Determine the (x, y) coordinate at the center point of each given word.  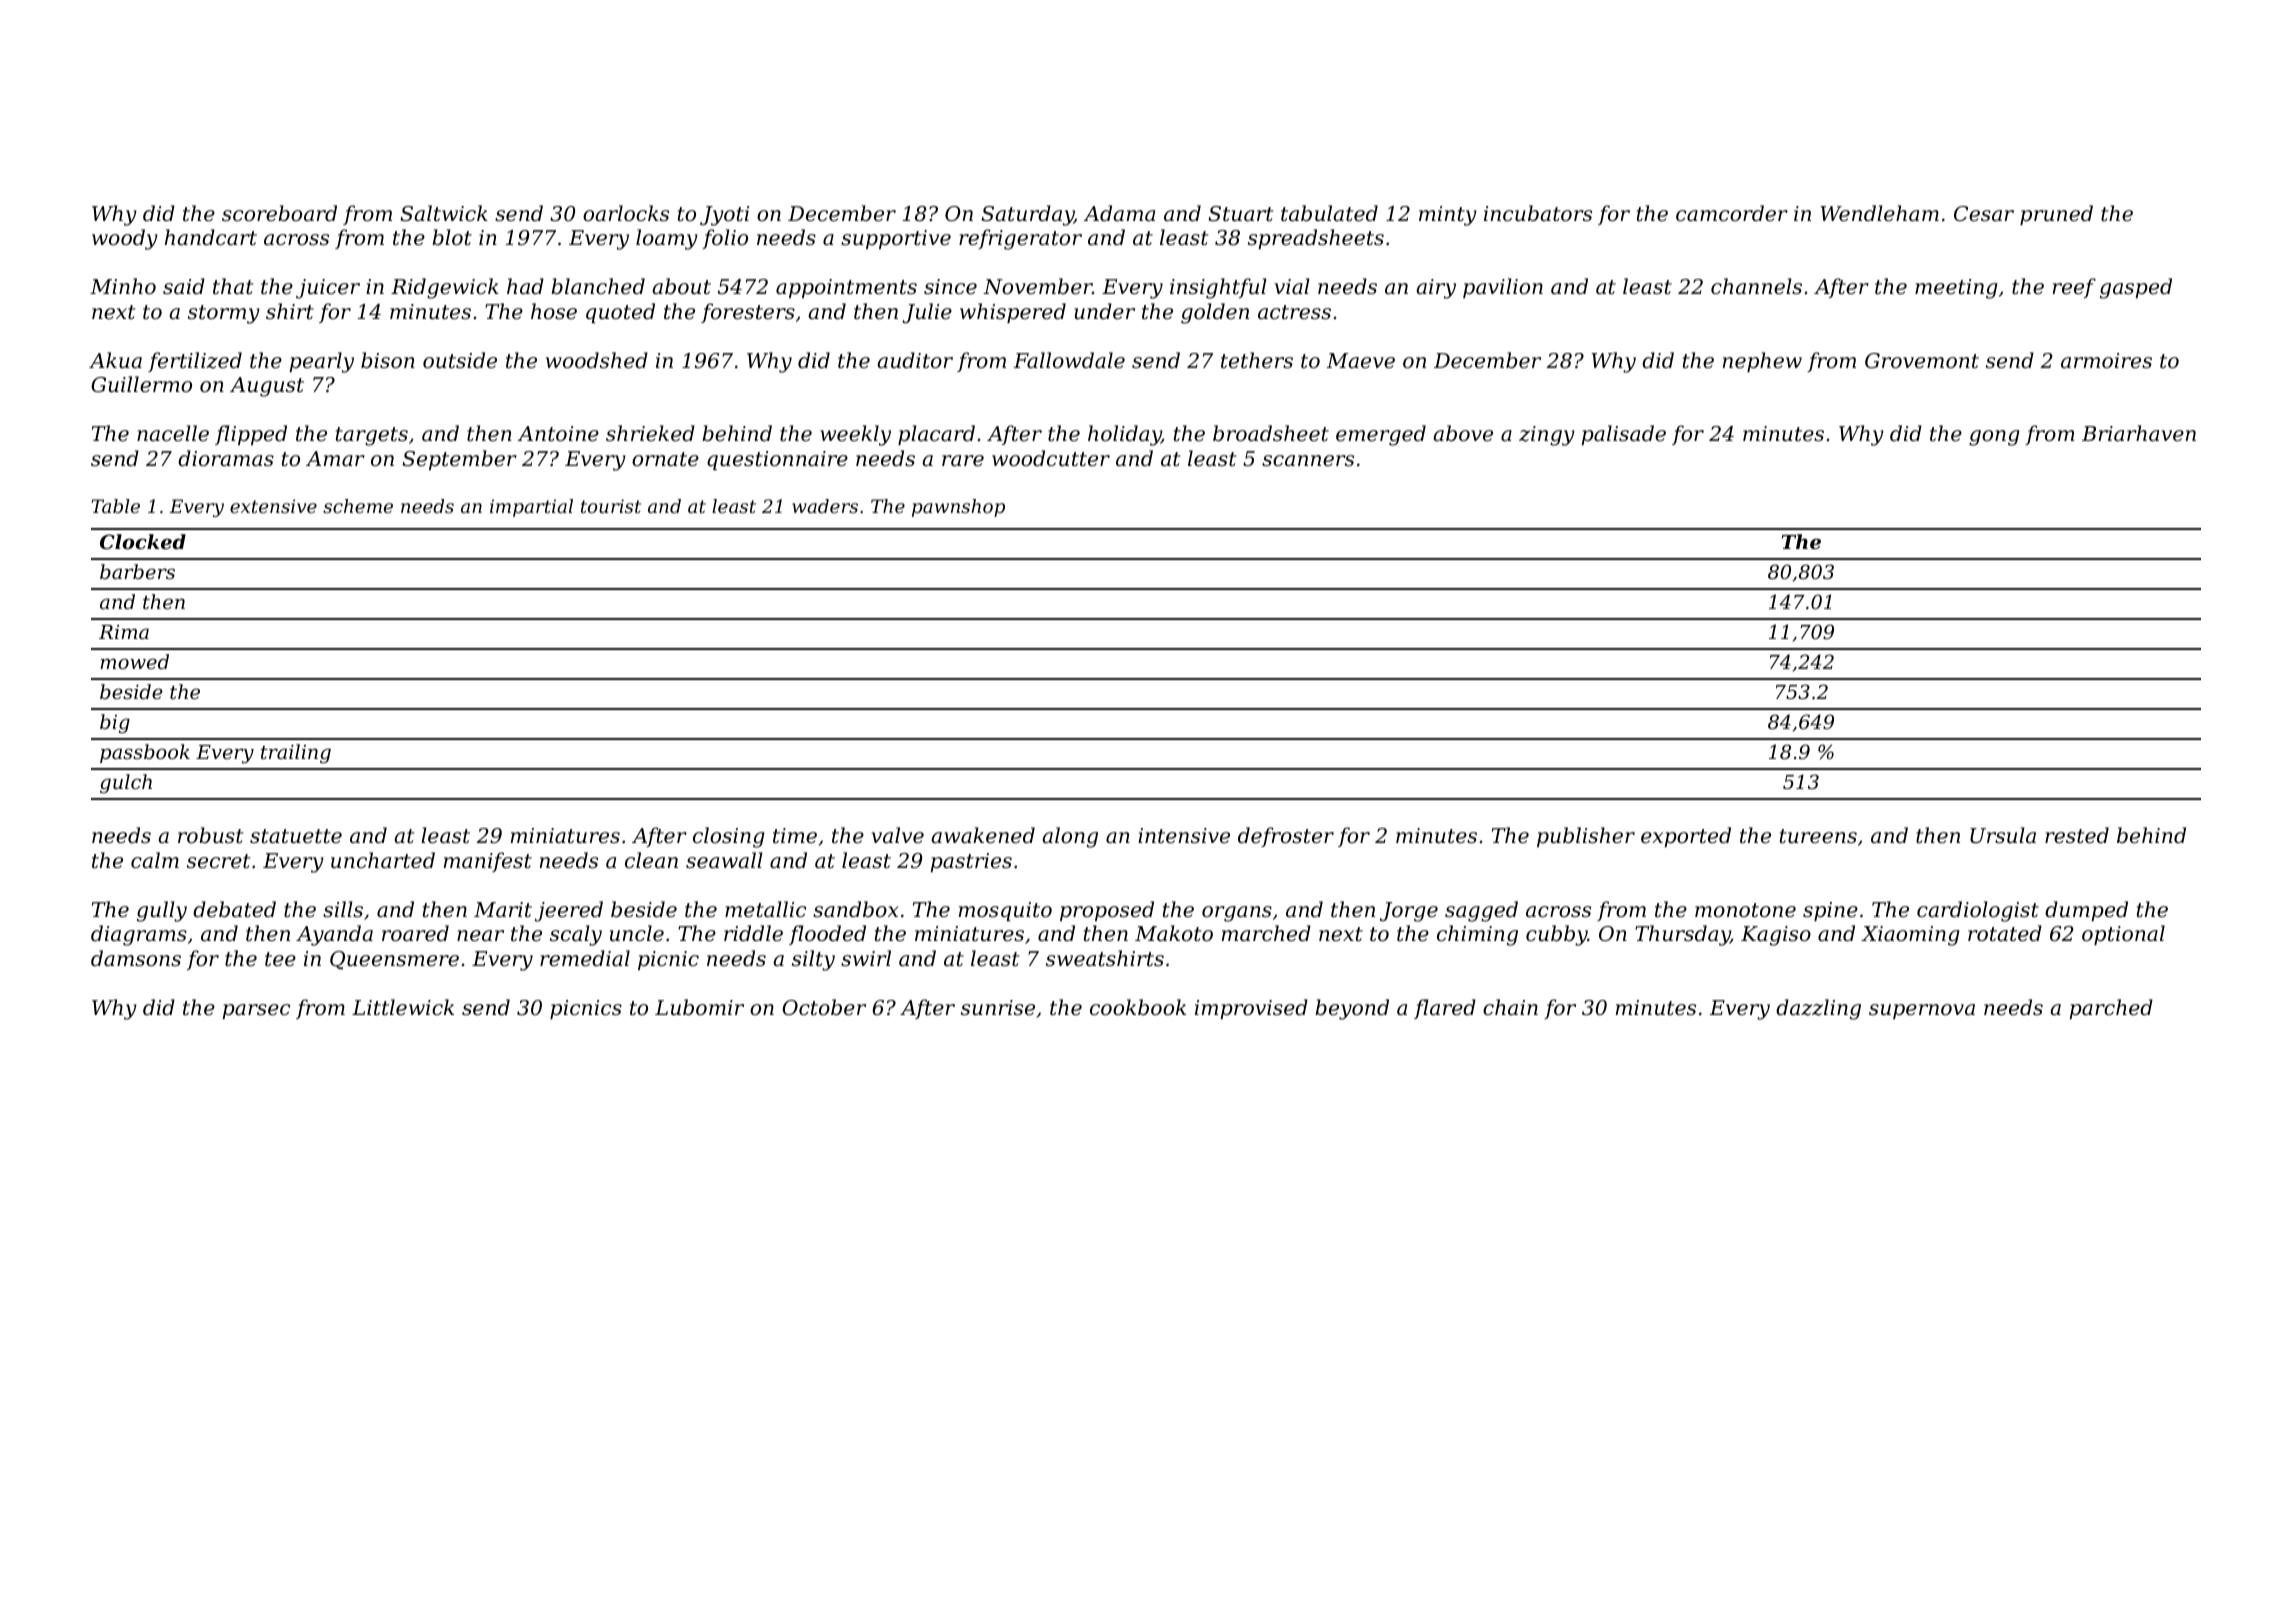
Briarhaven (2139, 433)
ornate (665, 459)
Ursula (2003, 835)
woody (125, 239)
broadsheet (1271, 433)
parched (2111, 1009)
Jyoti (724, 216)
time (795, 836)
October (824, 1007)
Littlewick (403, 1007)
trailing (296, 754)
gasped (2136, 288)
